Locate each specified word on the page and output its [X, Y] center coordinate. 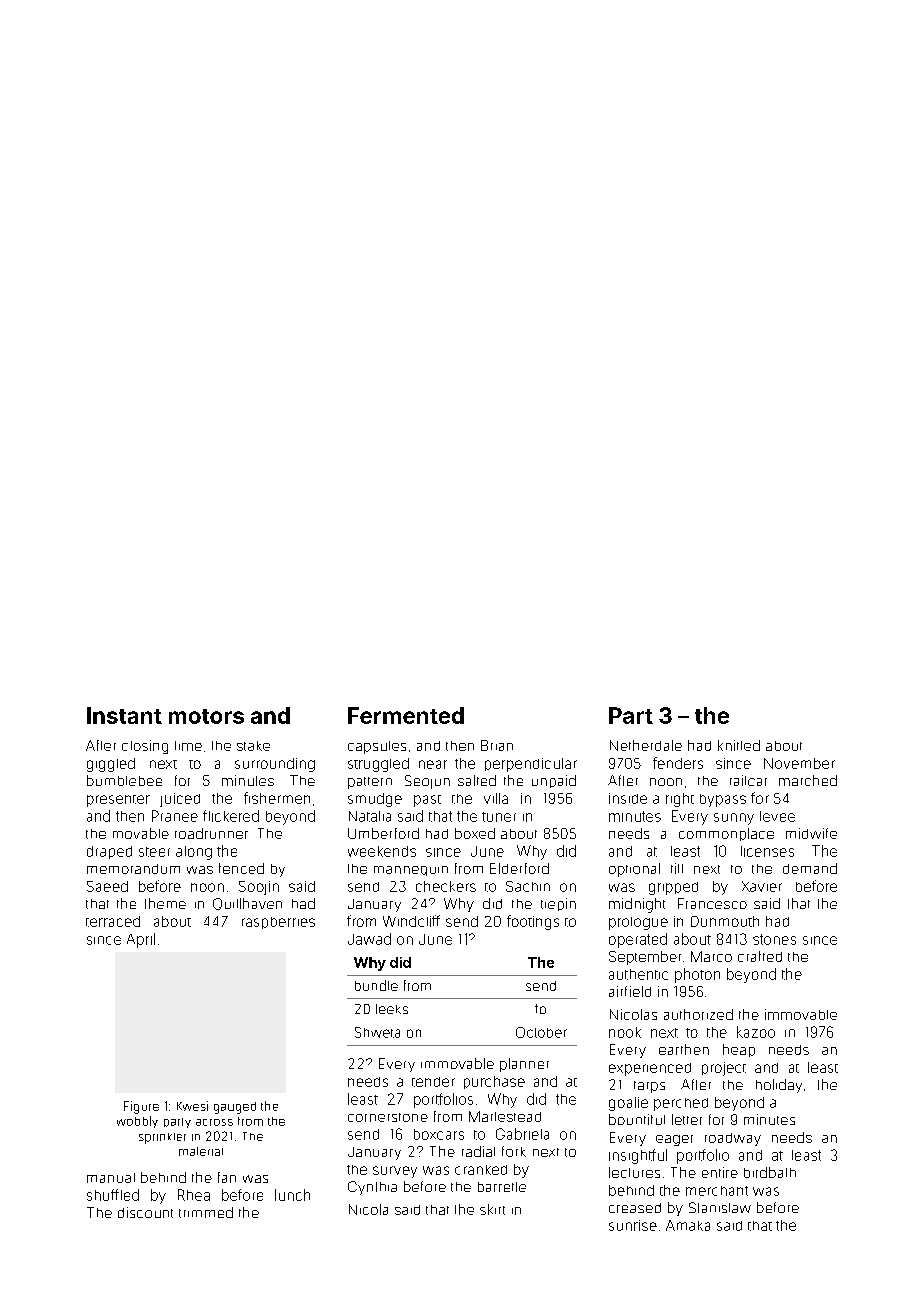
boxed [475, 833]
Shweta [377, 1032]
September [645, 958]
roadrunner [211, 833]
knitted [739, 745]
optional [634, 870]
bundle [376, 985]
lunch [292, 1195]
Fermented [406, 715]
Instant [124, 715]
